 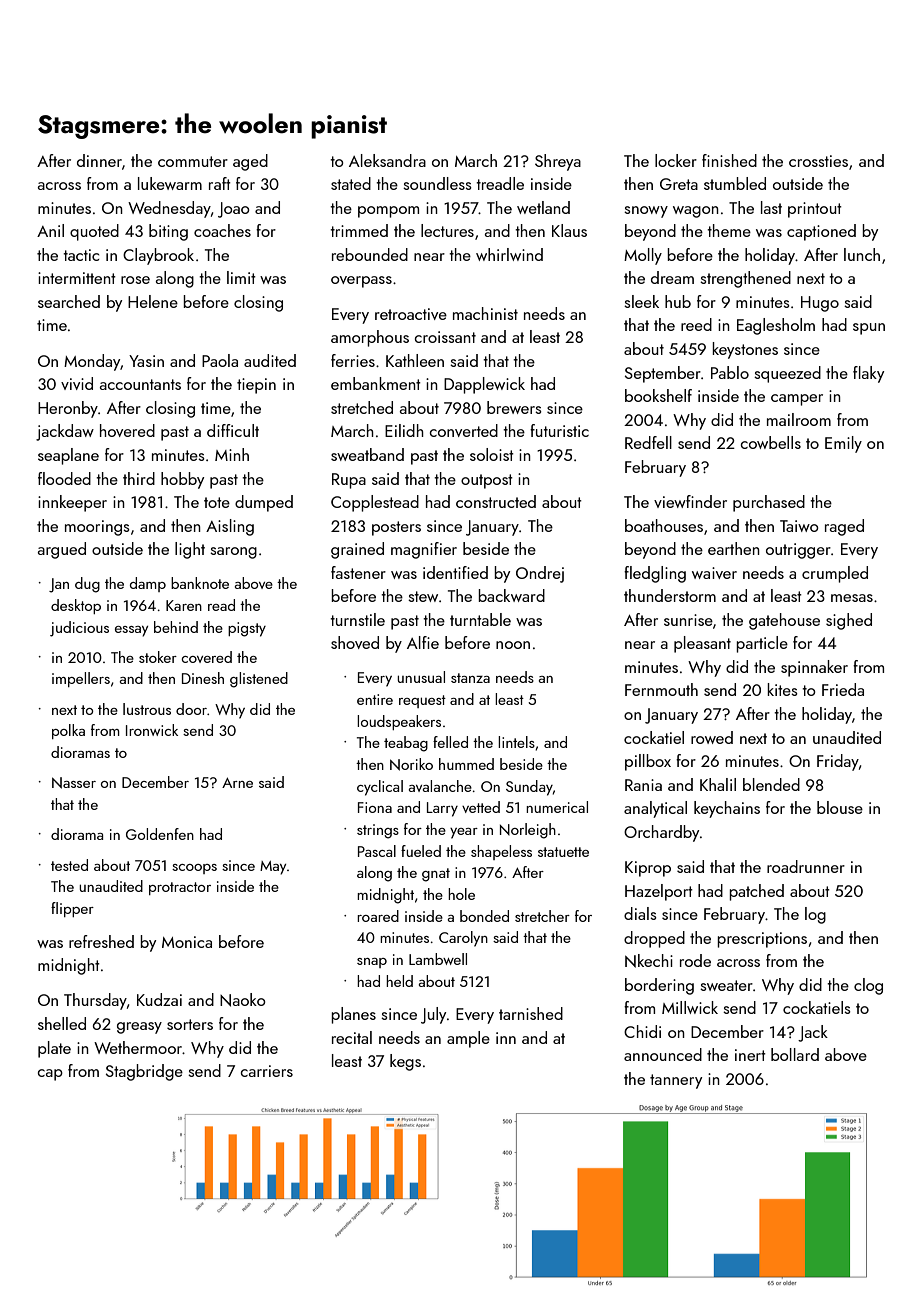 I want to click on futuristic, so click(x=559, y=430).
